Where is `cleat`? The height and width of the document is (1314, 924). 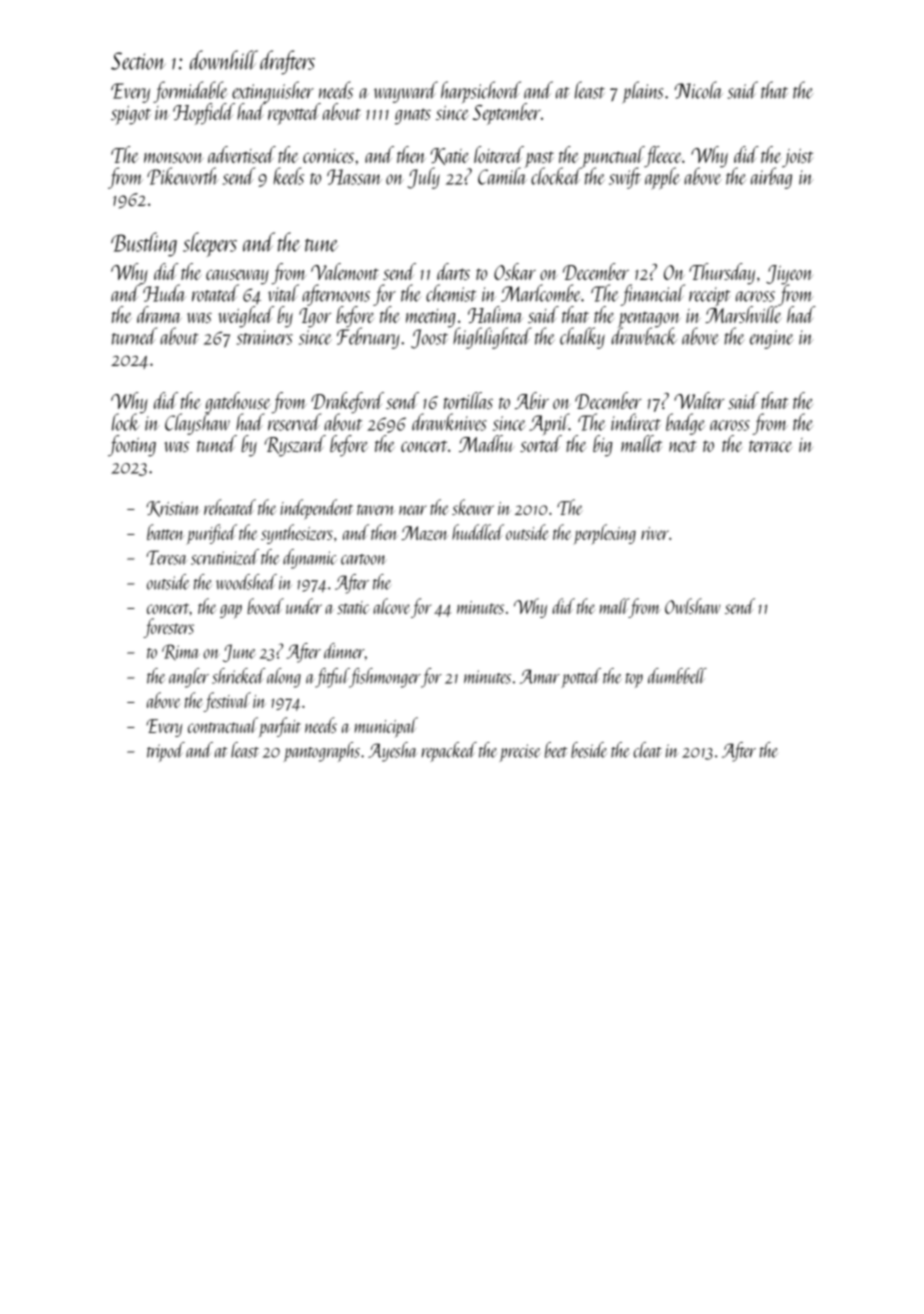
cleat is located at coordinates (648, 750).
